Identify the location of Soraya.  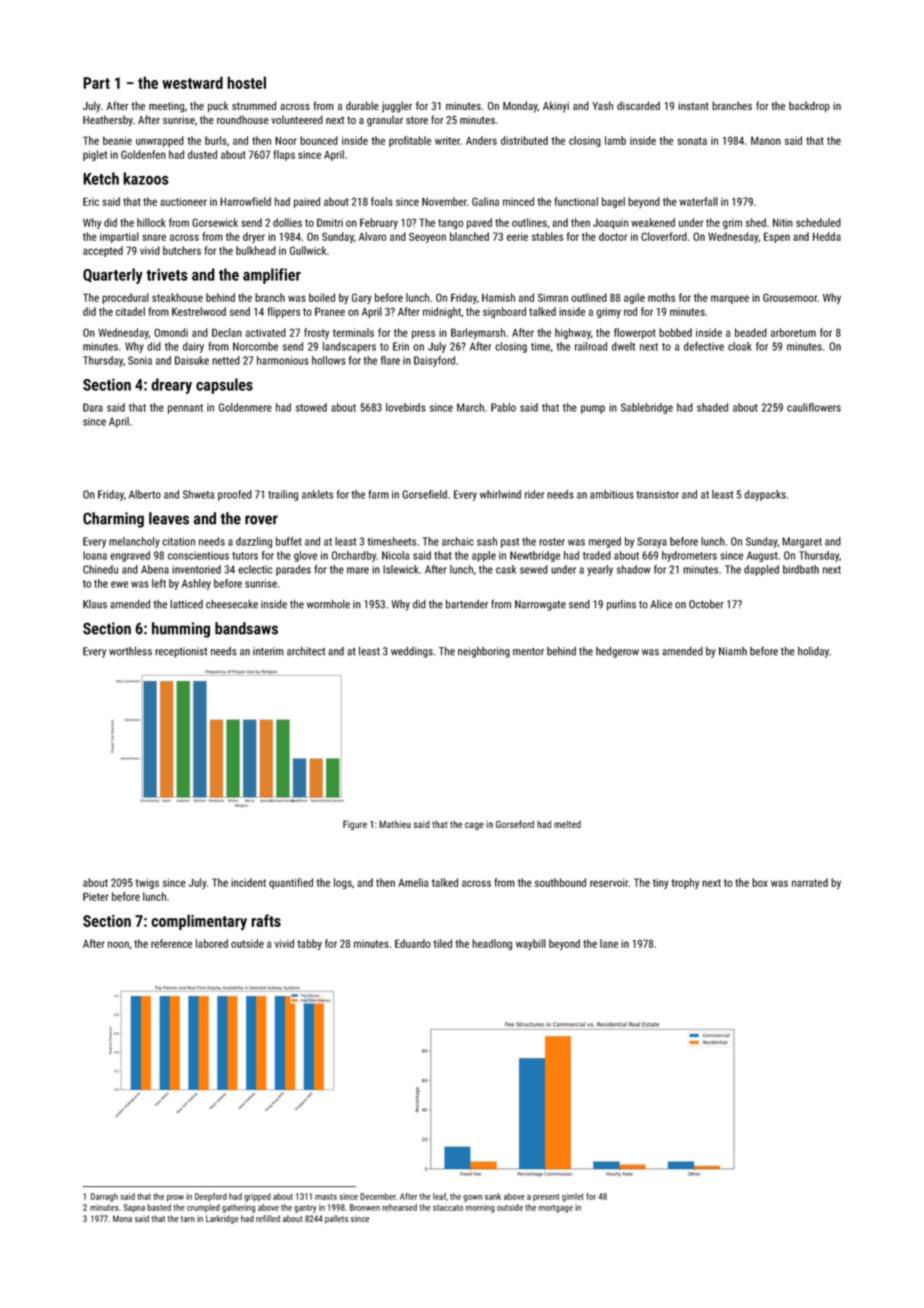
(652, 542).
